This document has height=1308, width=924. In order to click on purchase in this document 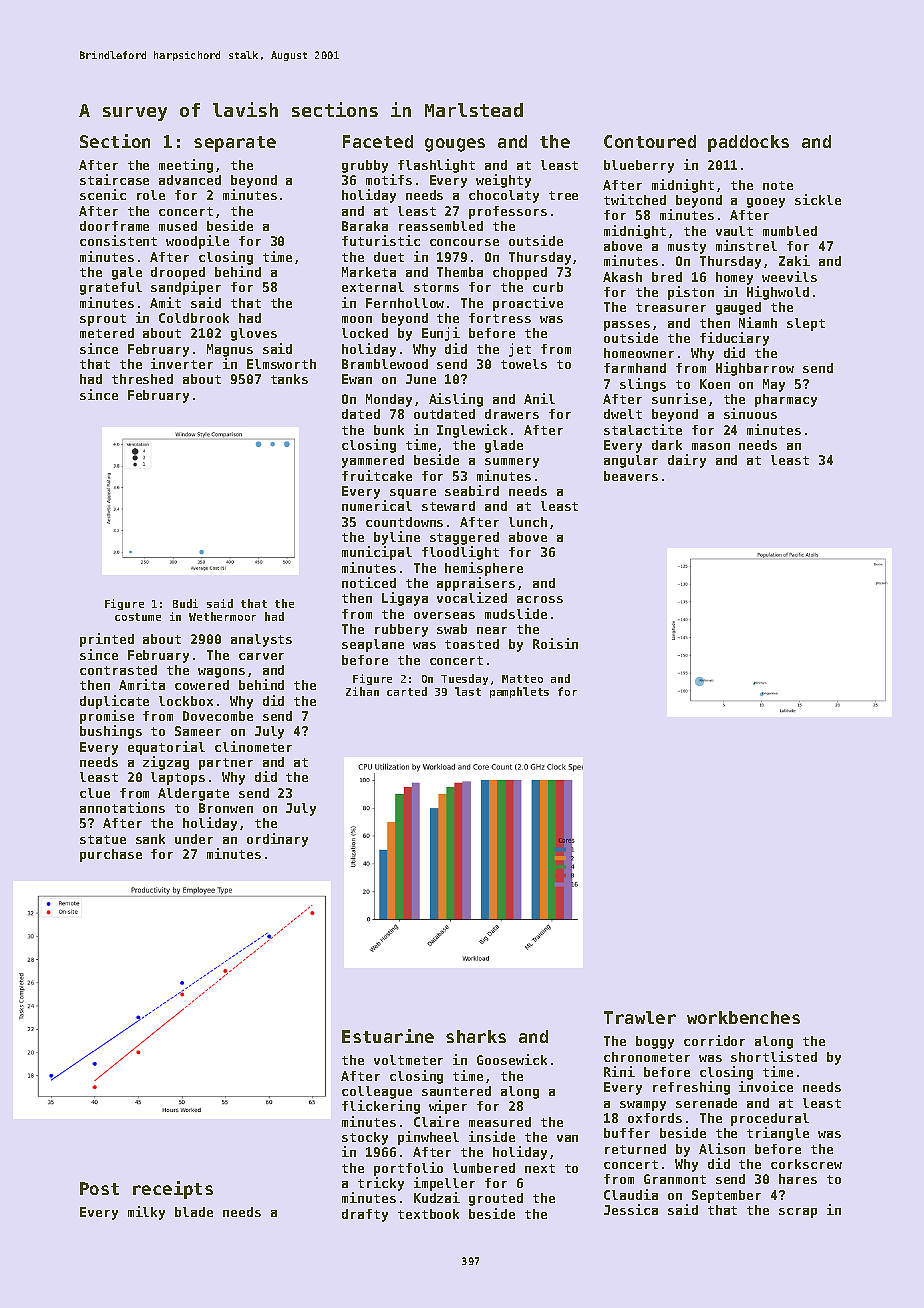, I will do `click(111, 855)`.
